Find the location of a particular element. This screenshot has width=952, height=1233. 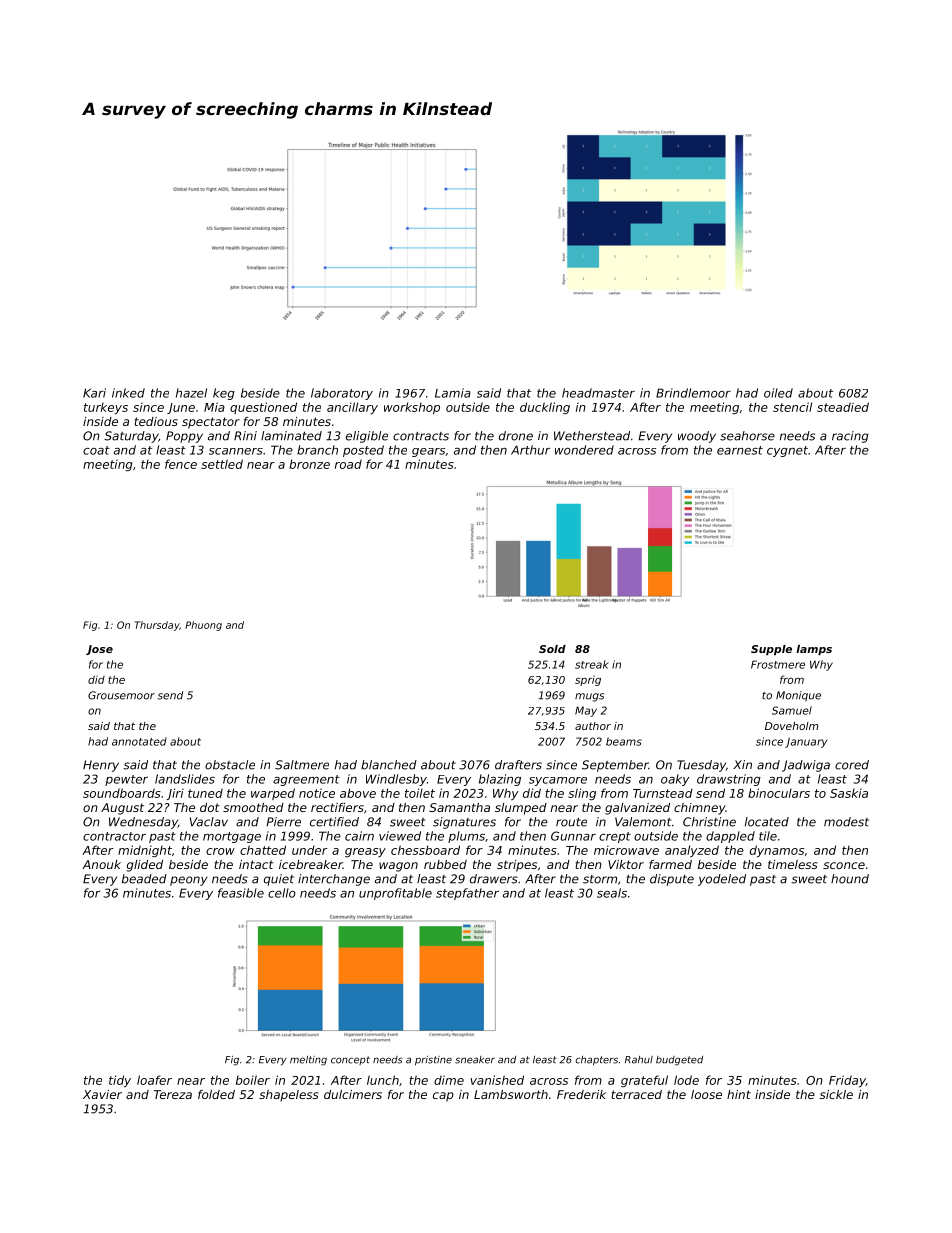

Sold is located at coordinates (552, 649).
